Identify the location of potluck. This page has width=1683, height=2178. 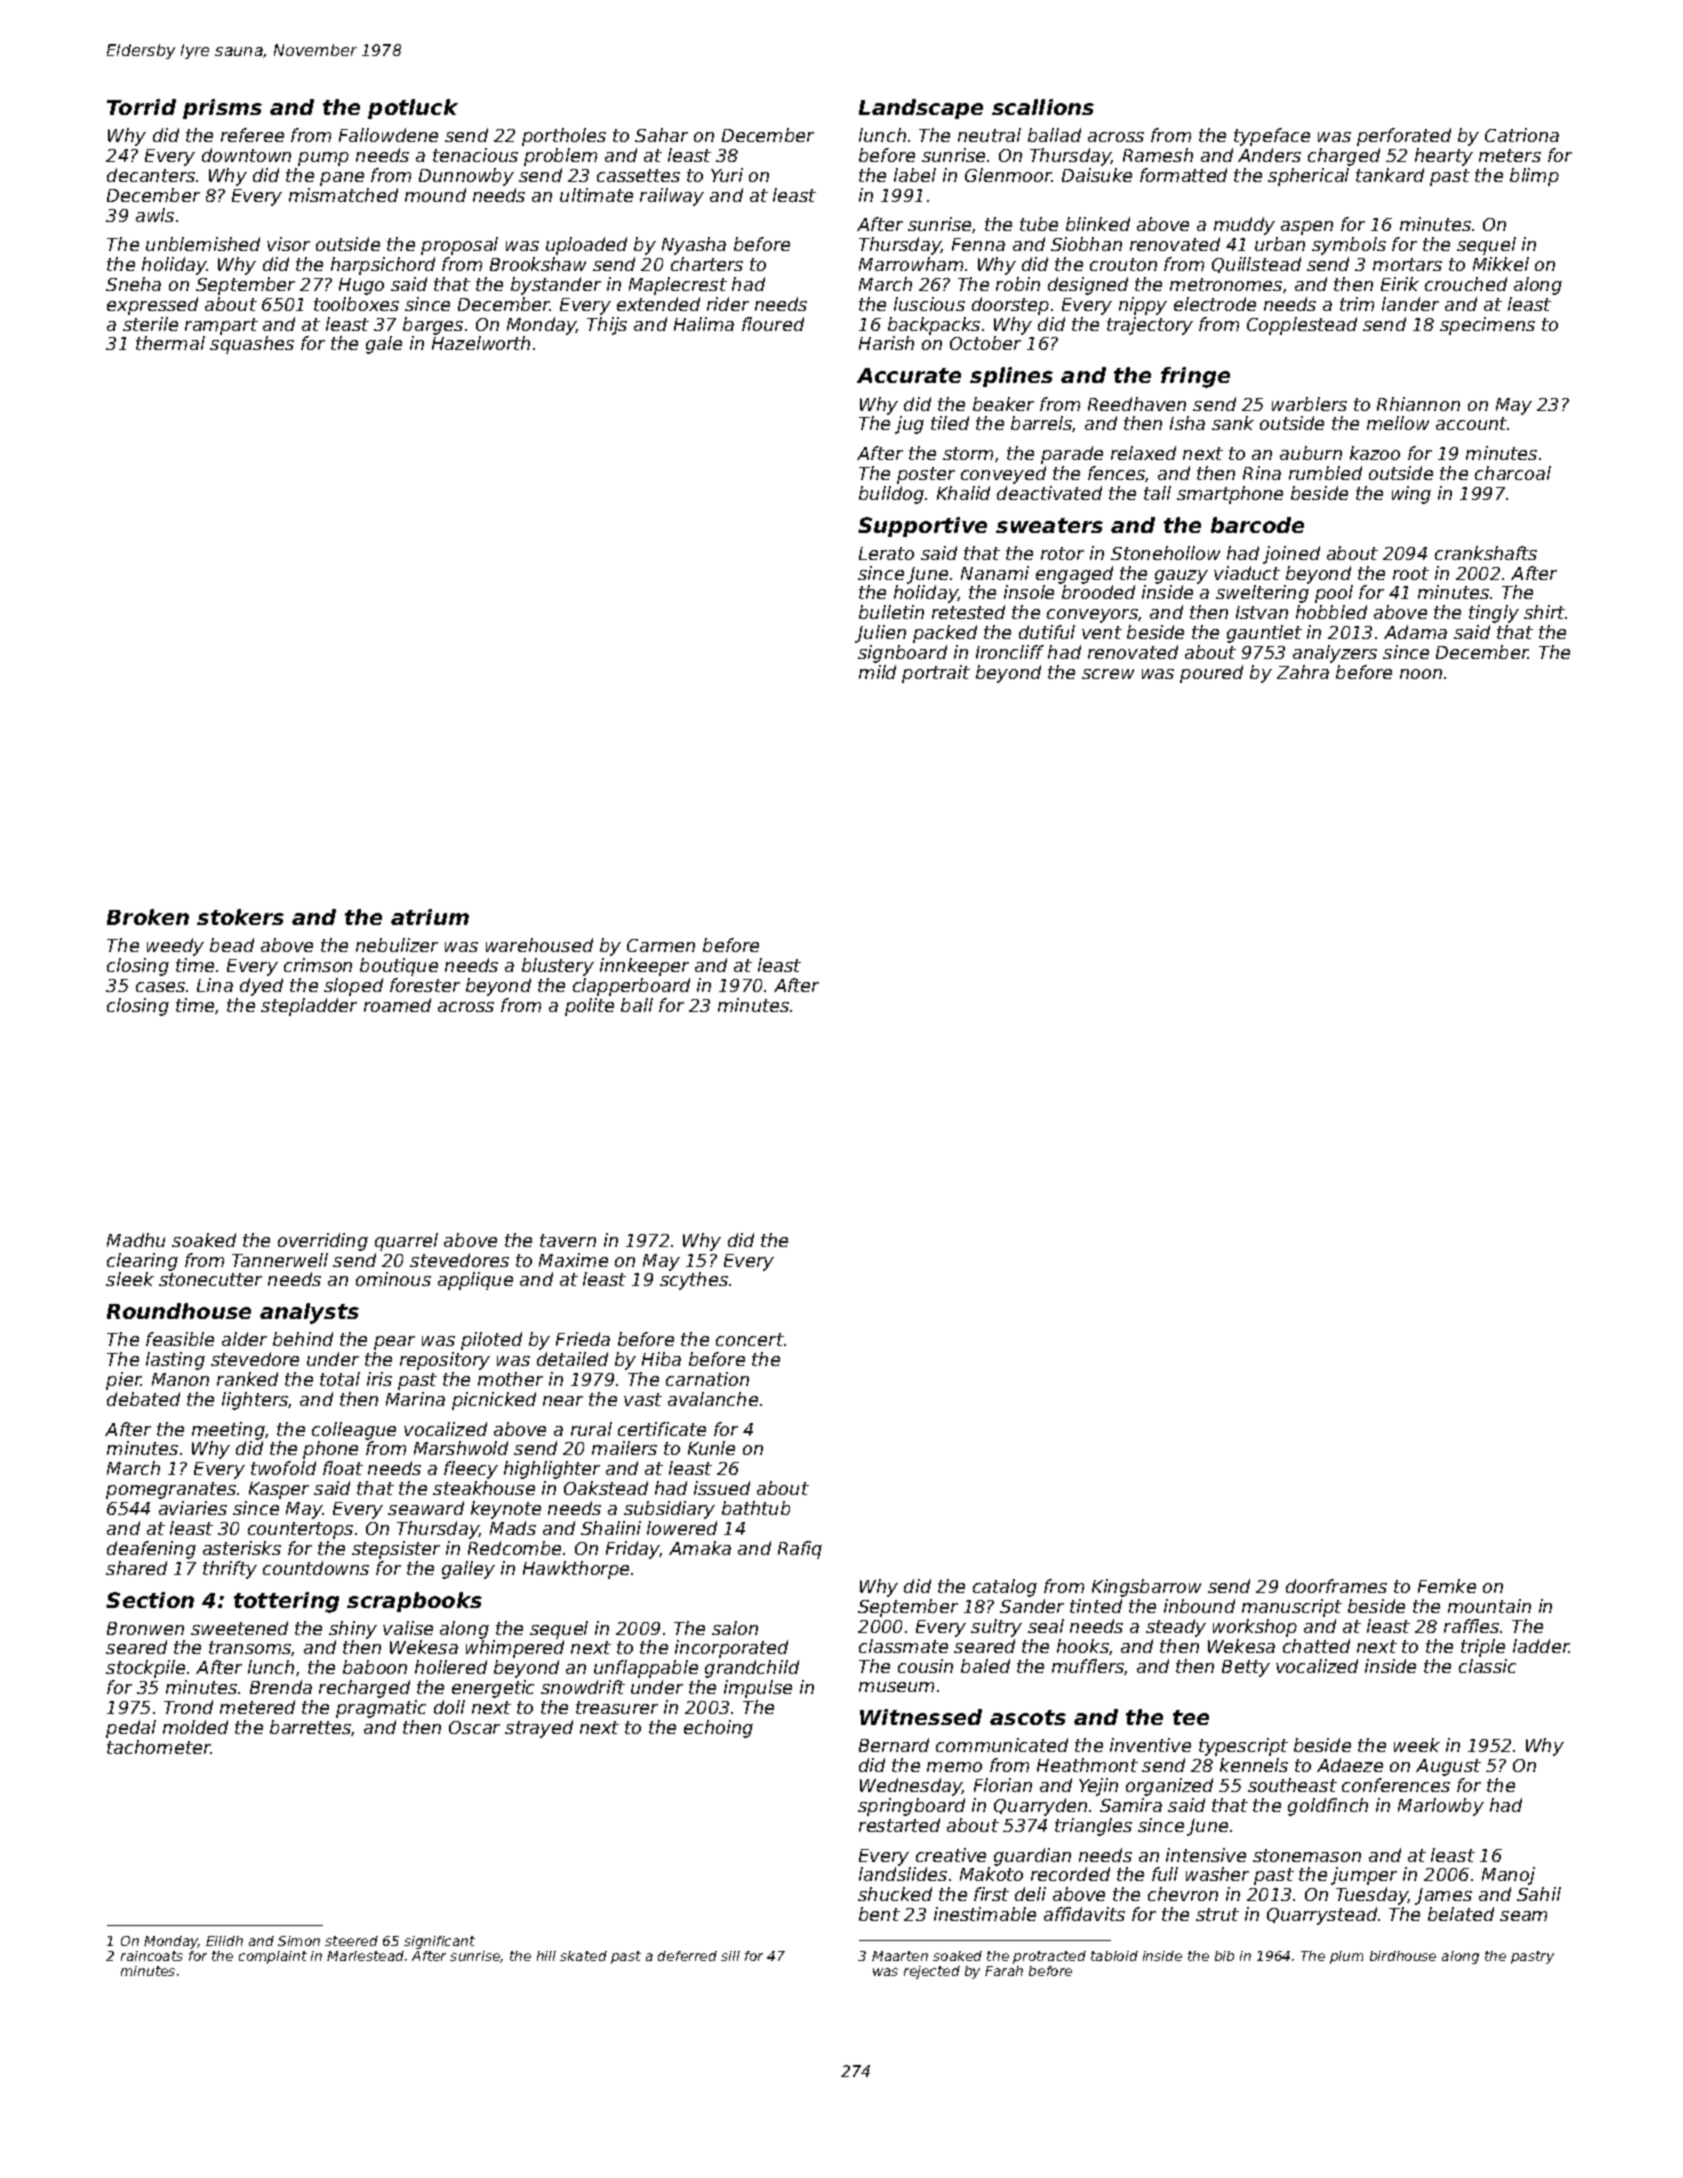
(413, 109).
